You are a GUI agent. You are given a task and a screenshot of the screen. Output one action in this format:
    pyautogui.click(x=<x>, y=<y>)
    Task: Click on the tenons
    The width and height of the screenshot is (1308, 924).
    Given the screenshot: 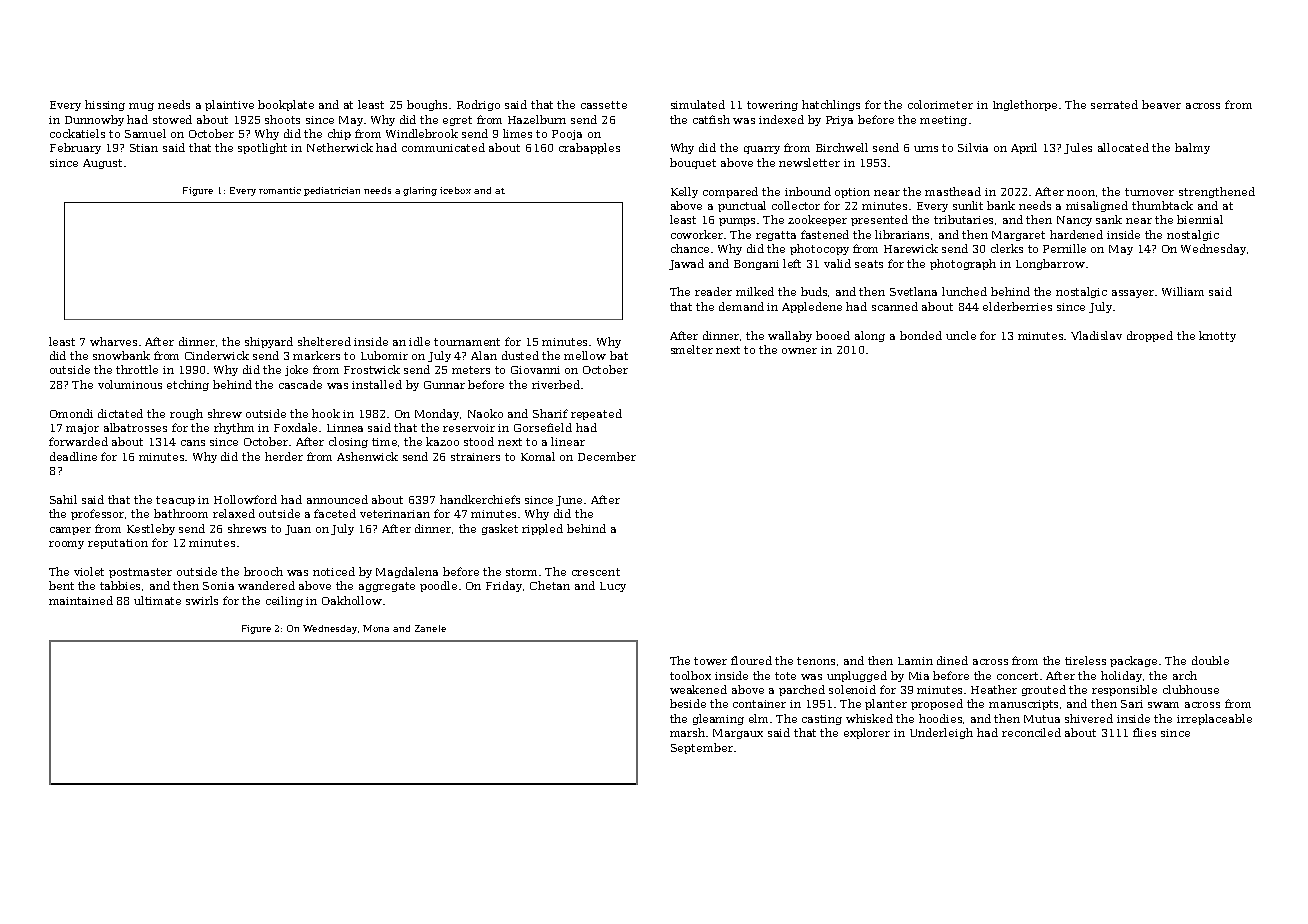 What is the action you would take?
    pyautogui.click(x=816, y=661)
